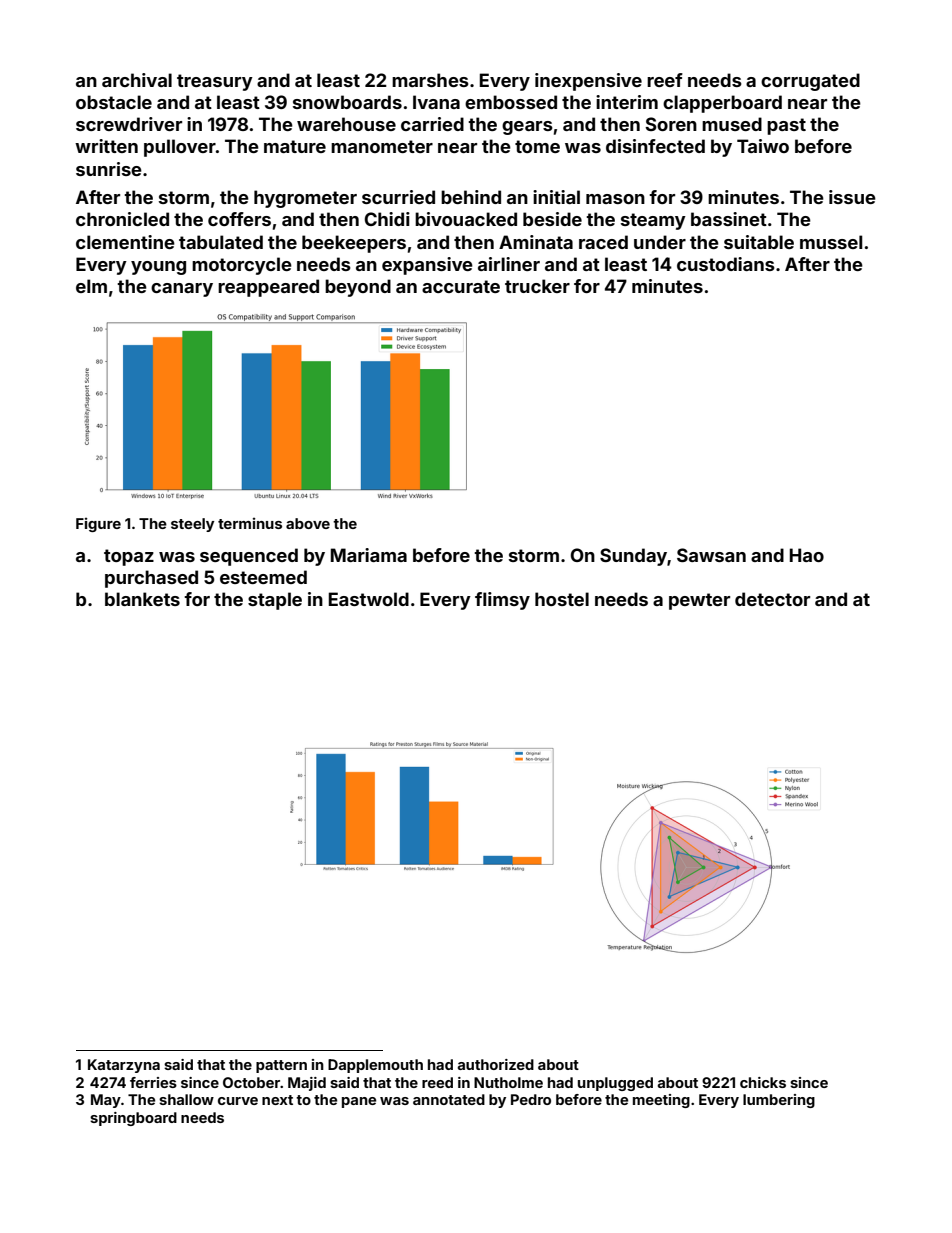  What do you see at coordinates (182, 290) in the screenshot?
I see `canary` at bounding box center [182, 290].
